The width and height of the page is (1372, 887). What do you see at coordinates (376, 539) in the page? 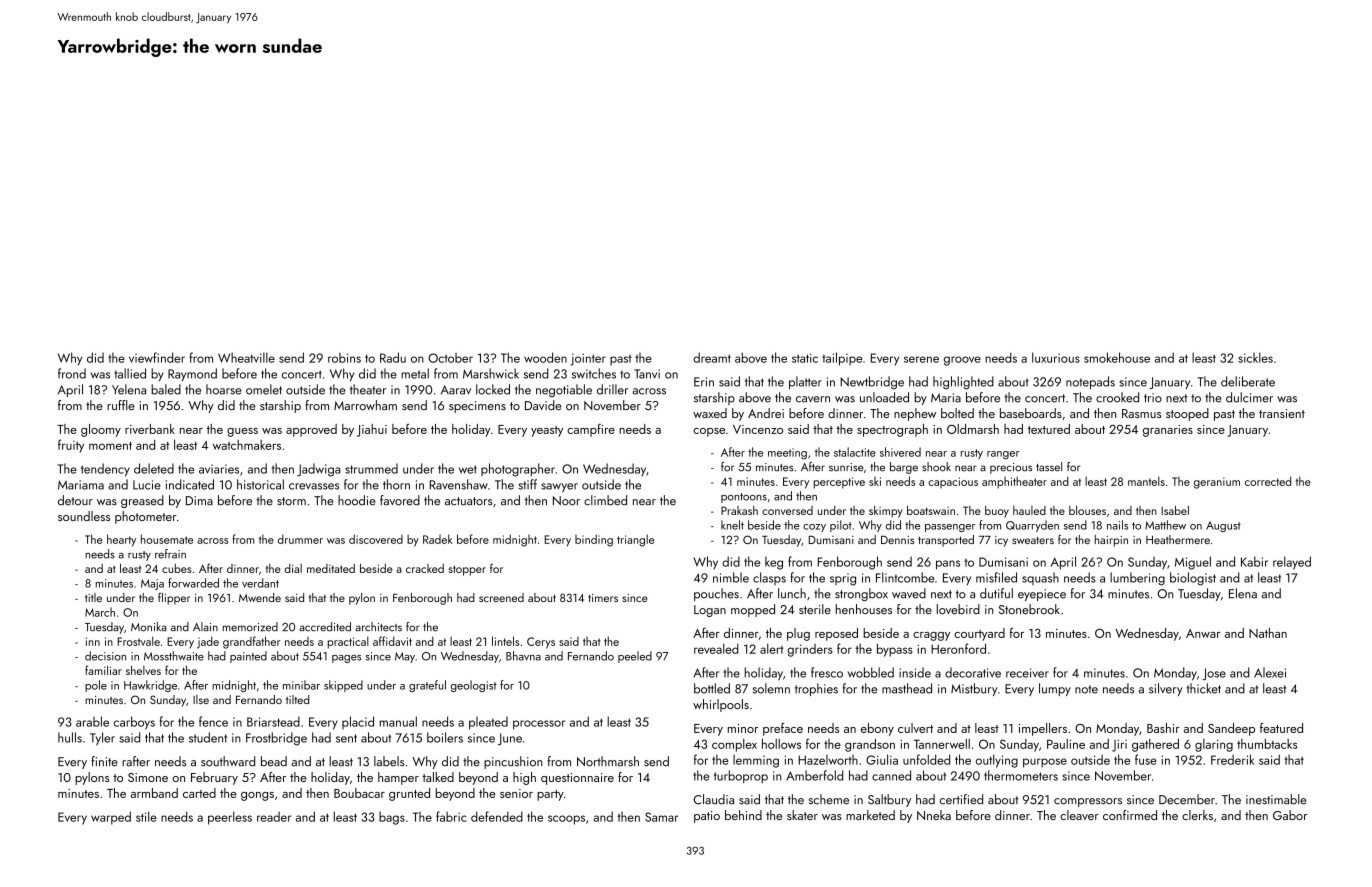
I see `discovered` at bounding box center [376, 539].
